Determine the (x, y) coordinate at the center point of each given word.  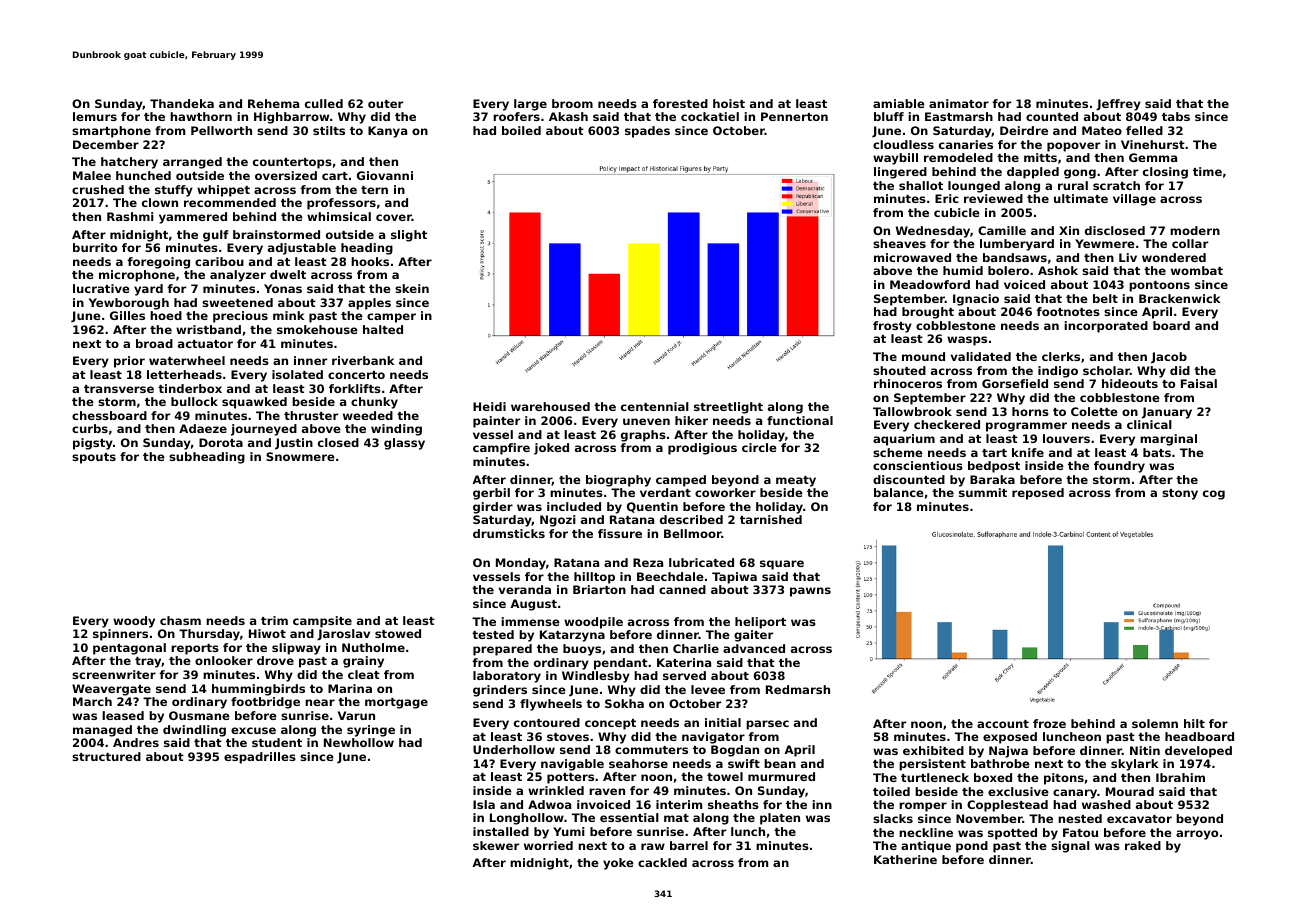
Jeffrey (1118, 105)
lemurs (95, 116)
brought (928, 313)
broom (572, 103)
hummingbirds (258, 690)
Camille (1002, 230)
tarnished (771, 519)
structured (106, 756)
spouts (94, 458)
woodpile (593, 623)
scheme (898, 452)
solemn (1155, 723)
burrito (95, 247)
